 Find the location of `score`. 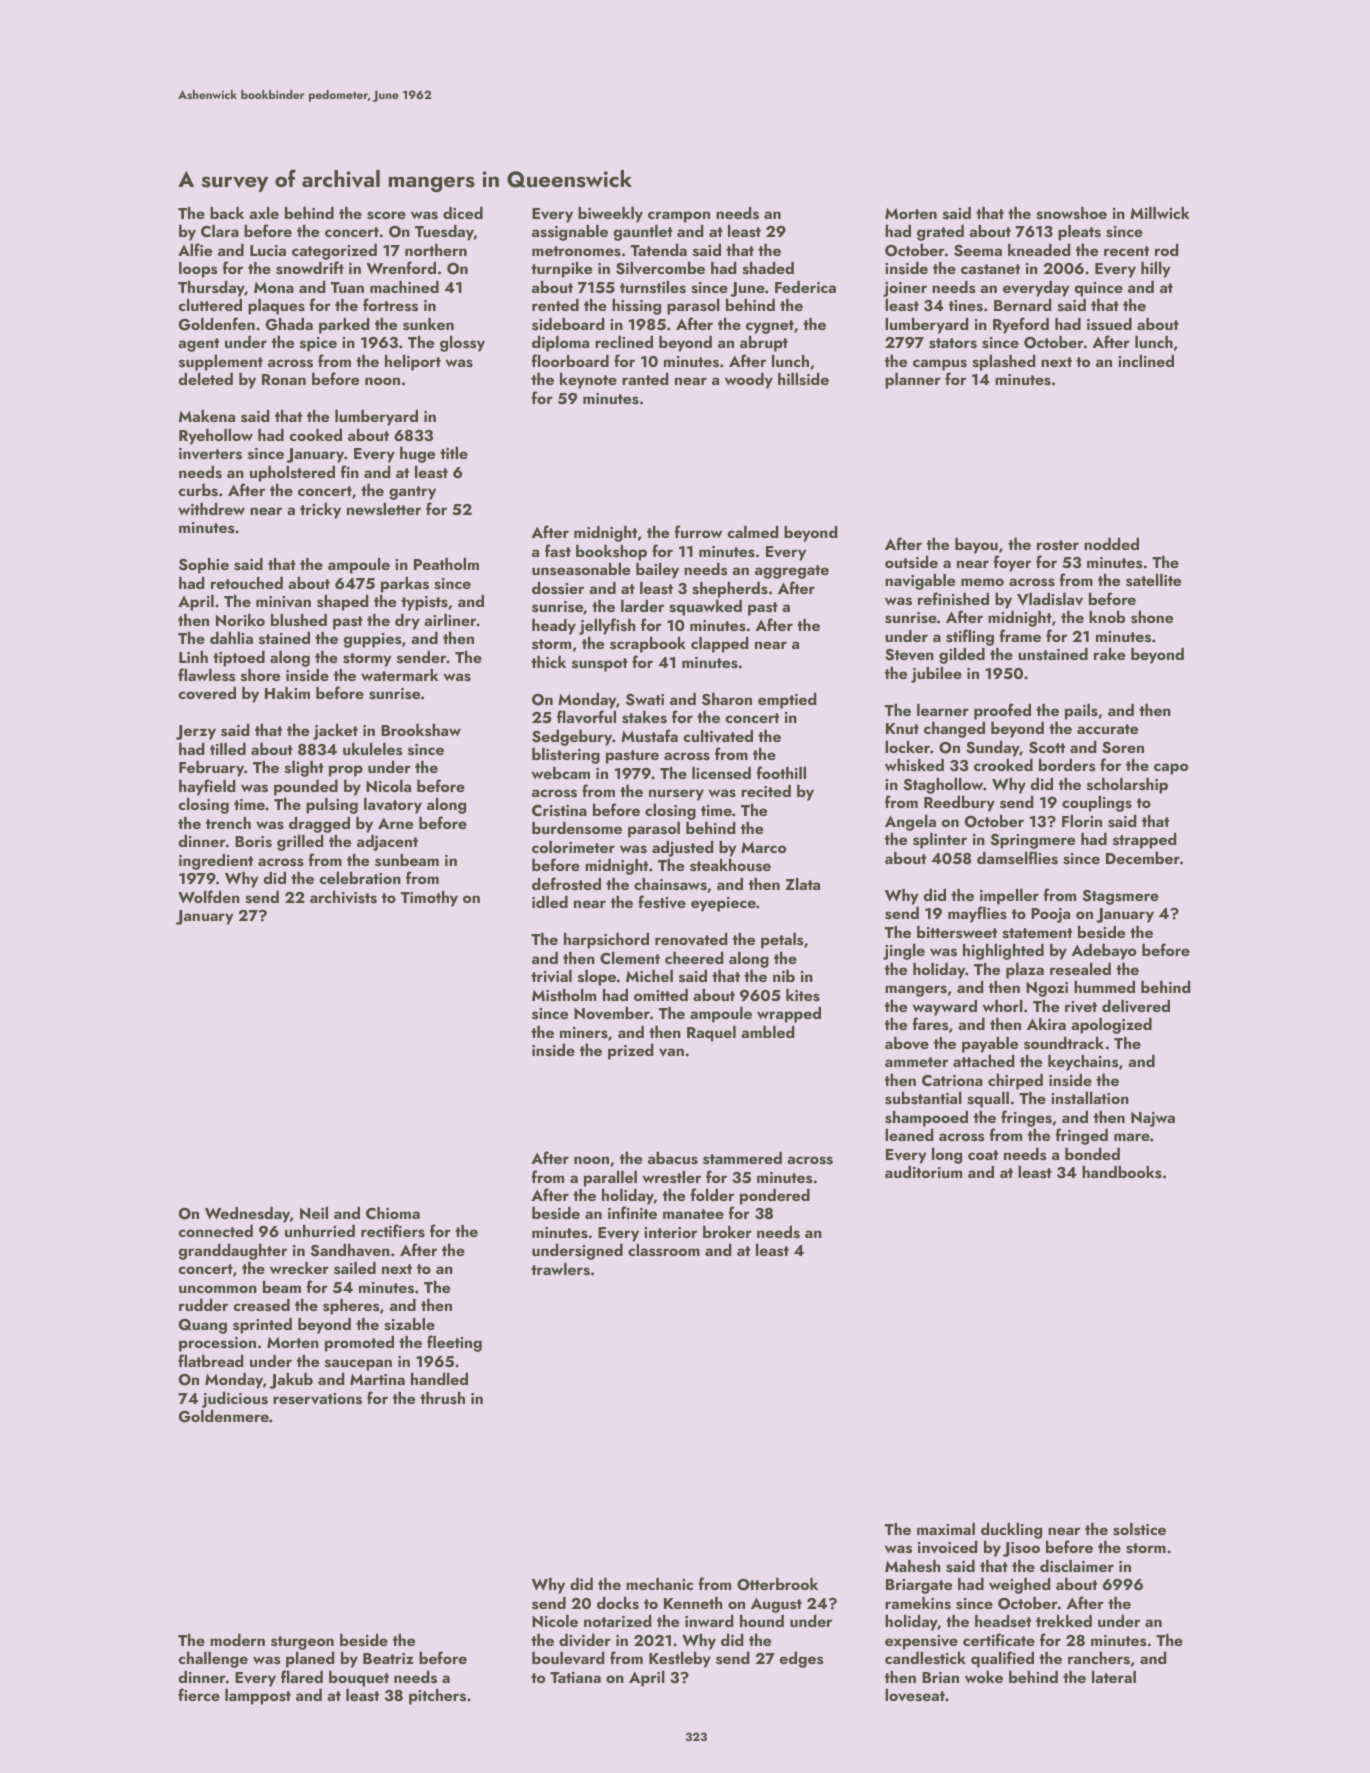

score is located at coordinates (386, 215).
